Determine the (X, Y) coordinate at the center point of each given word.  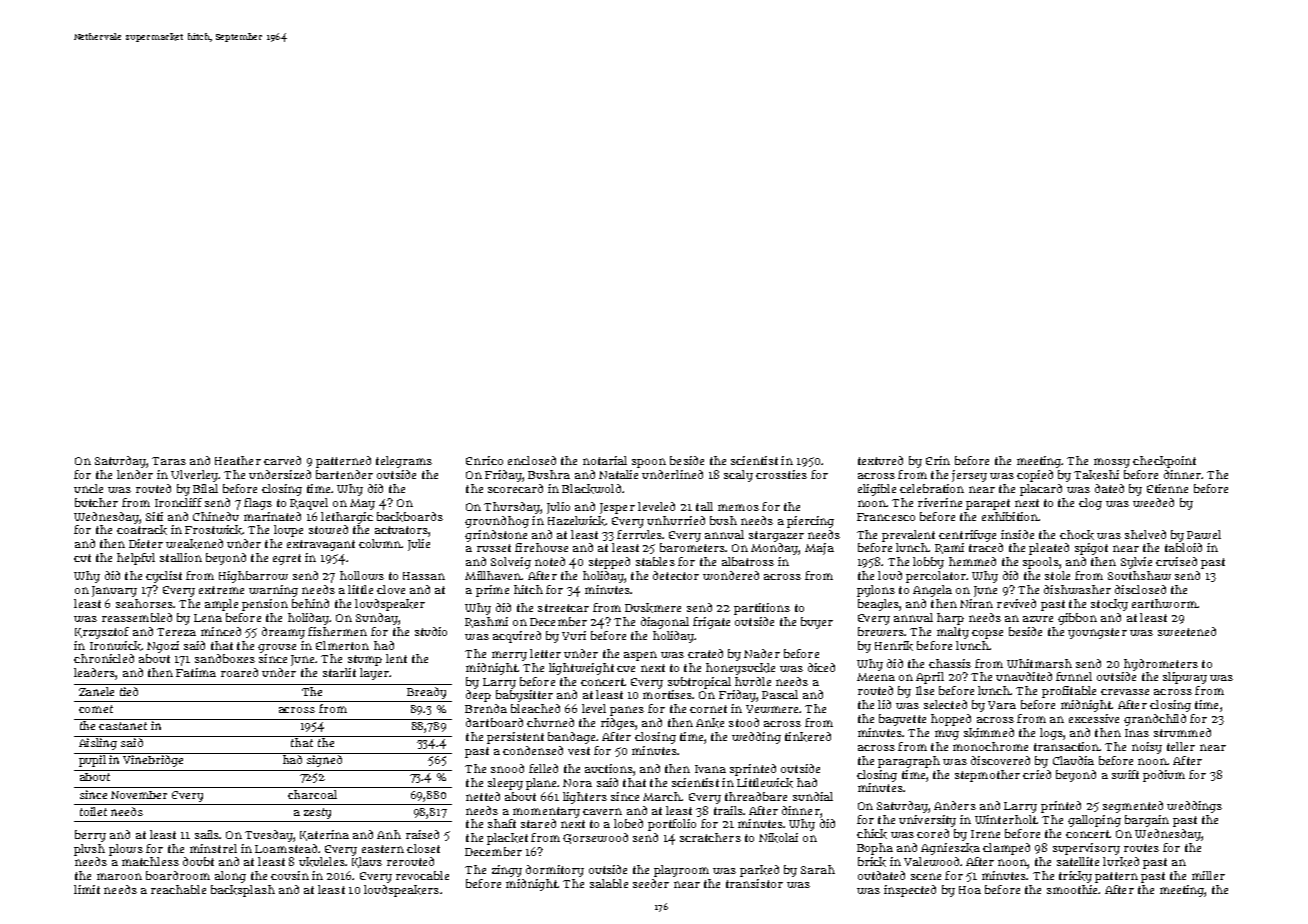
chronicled (104, 658)
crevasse (1125, 692)
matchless (150, 861)
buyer (817, 623)
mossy (1112, 463)
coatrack (142, 530)
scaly (738, 476)
